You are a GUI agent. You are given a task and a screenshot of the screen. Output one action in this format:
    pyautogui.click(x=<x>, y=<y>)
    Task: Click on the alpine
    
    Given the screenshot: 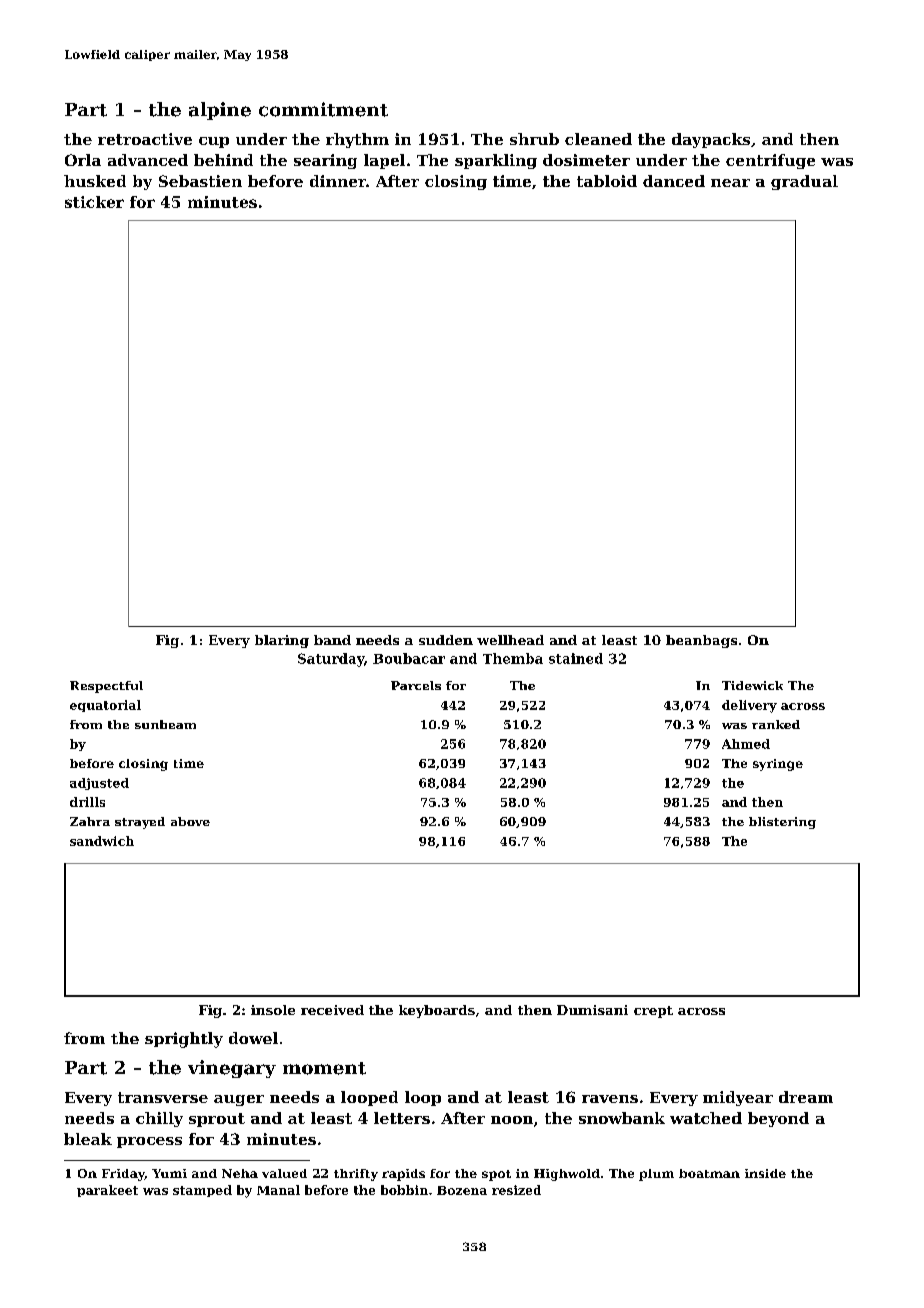 What is the action you would take?
    pyautogui.click(x=220, y=111)
